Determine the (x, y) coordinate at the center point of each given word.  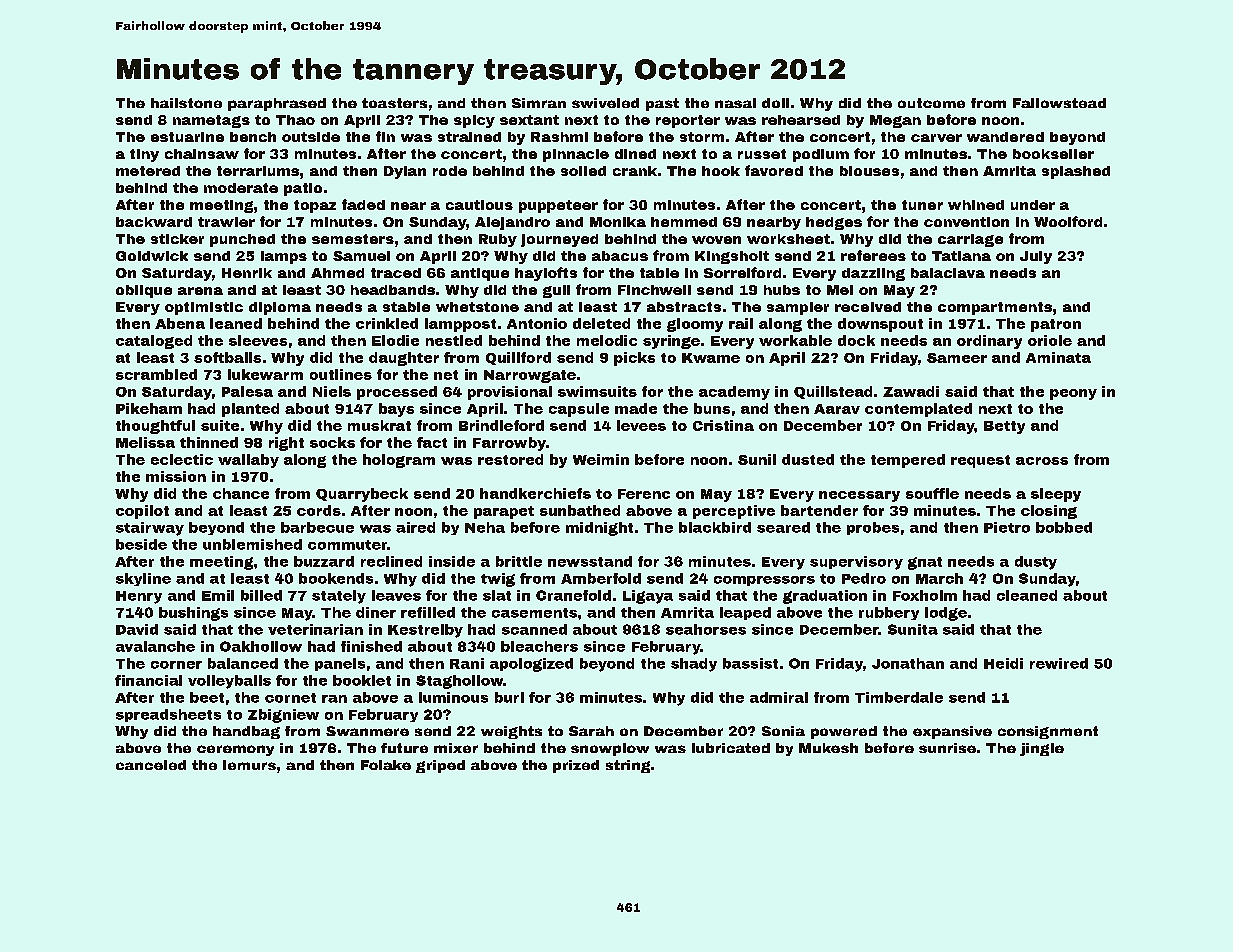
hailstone (186, 103)
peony (1073, 394)
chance (241, 493)
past (662, 104)
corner (176, 665)
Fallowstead (1059, 103)
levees (641, 425)
